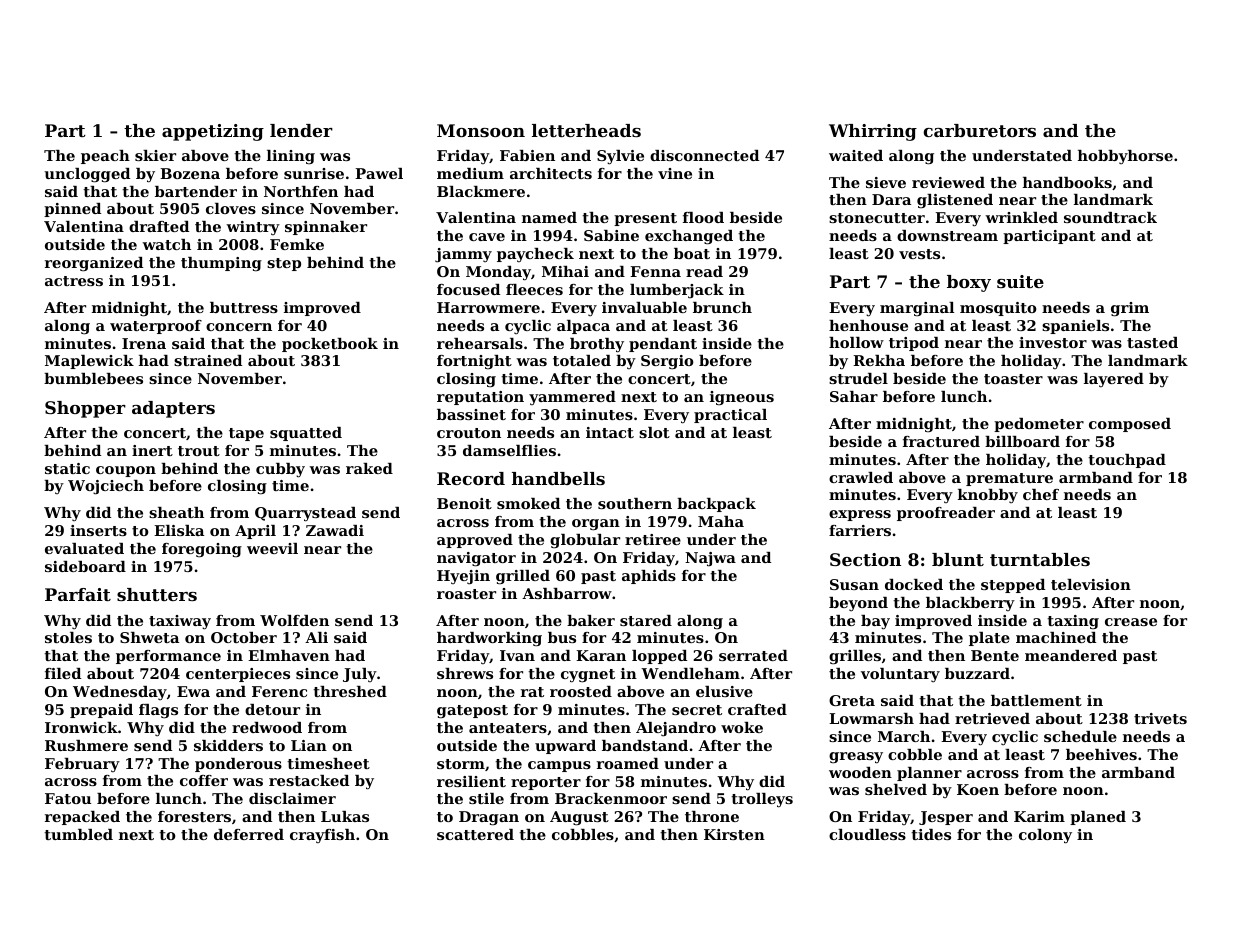  Describe the element at coordinates (255, 532) in the screenshot. I see `April` at that location.
